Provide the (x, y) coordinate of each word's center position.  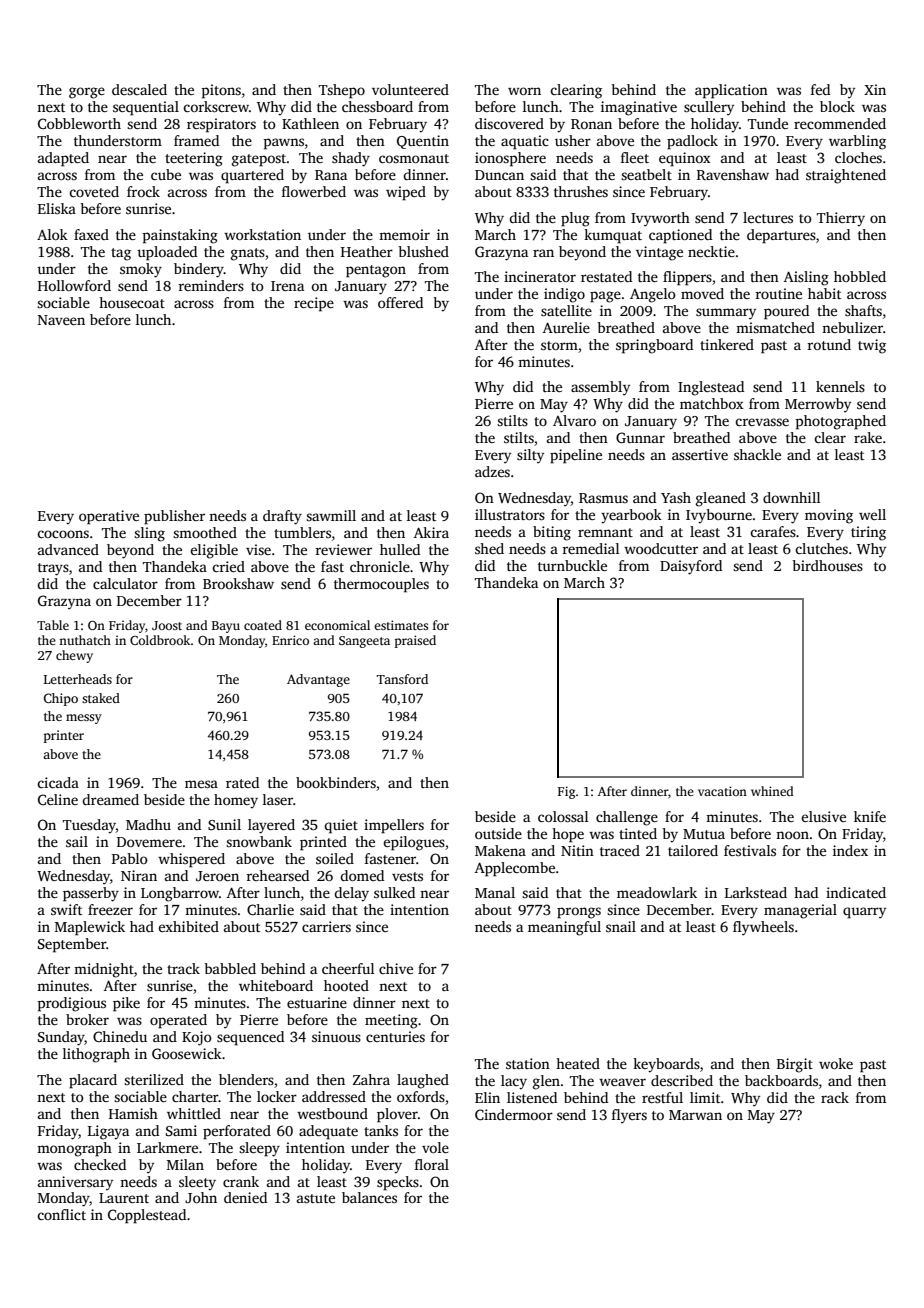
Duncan (499, 175)
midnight (104, 970)
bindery (199, 270)
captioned (680, 236)
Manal (495, 892)
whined (772, 791)
